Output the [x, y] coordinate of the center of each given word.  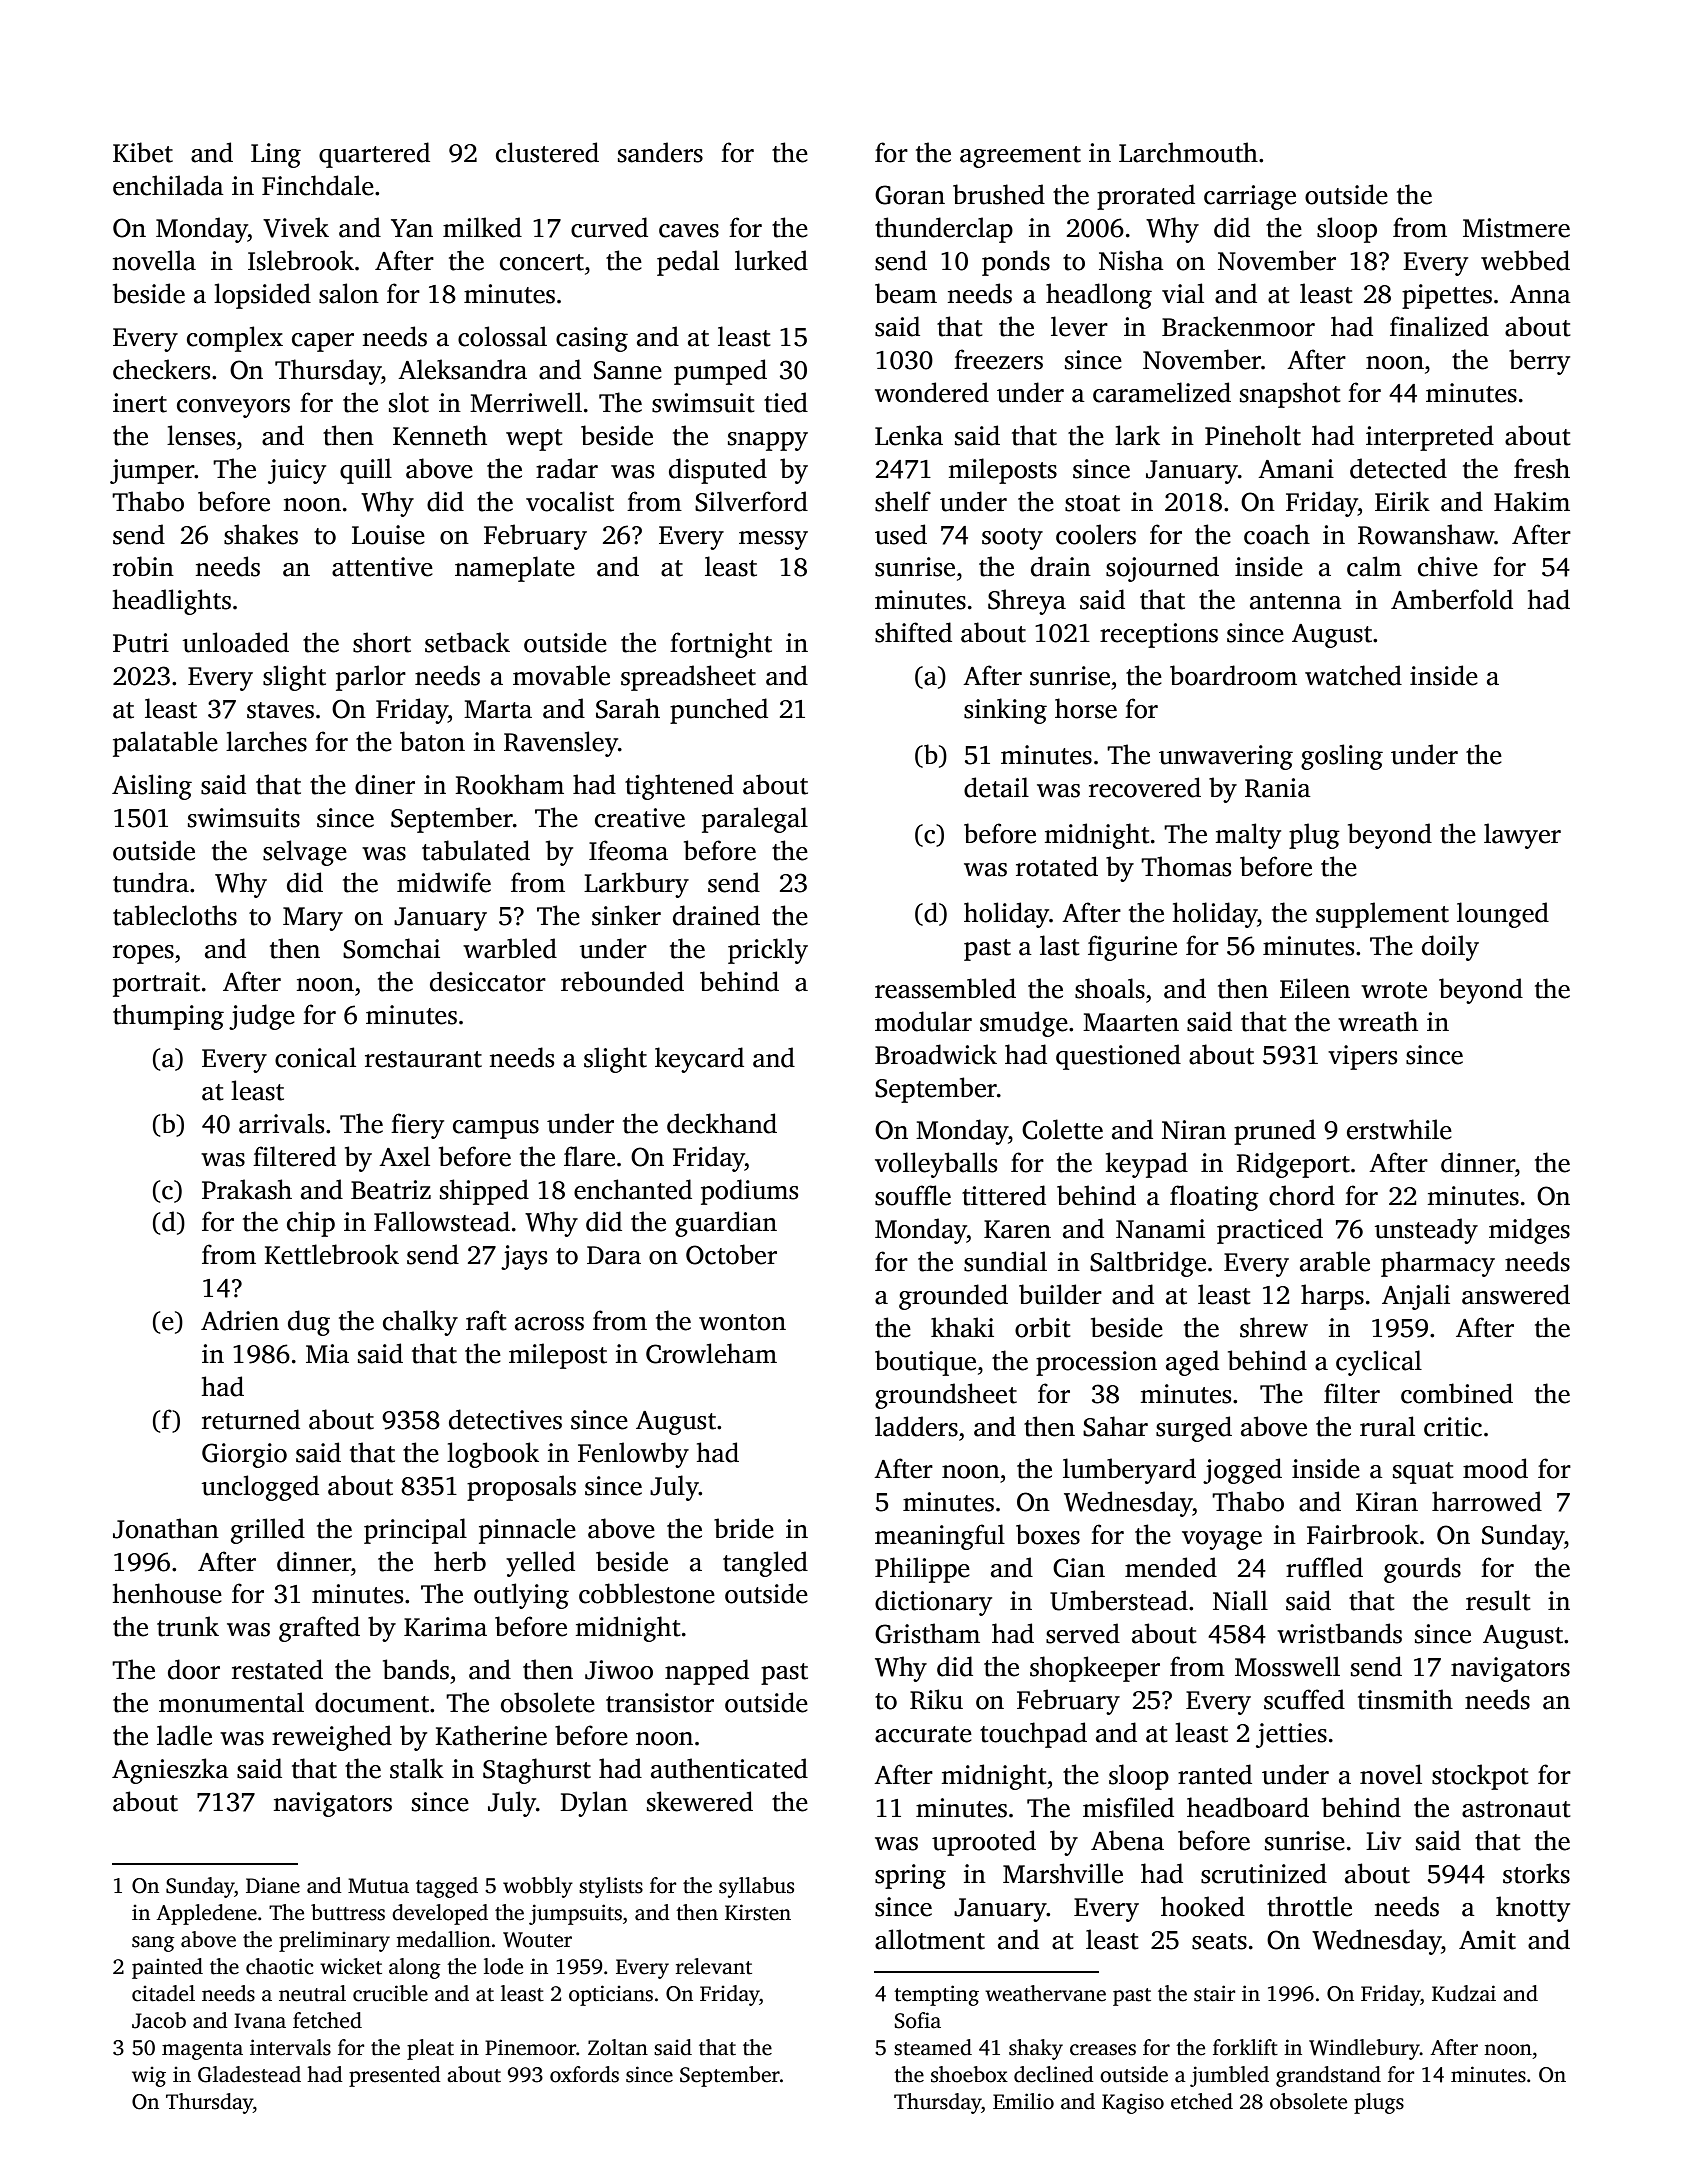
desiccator [488, 981]
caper [323, 342]
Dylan [594, 1804]
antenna [1296, 601]
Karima [445, 1627]
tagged [447, 1887]
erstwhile [1399, 1129]
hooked [1203, 1906]
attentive [382, 567]
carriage [1250, 197]
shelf [903, 501]
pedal [688, 263]
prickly [768, 951]
